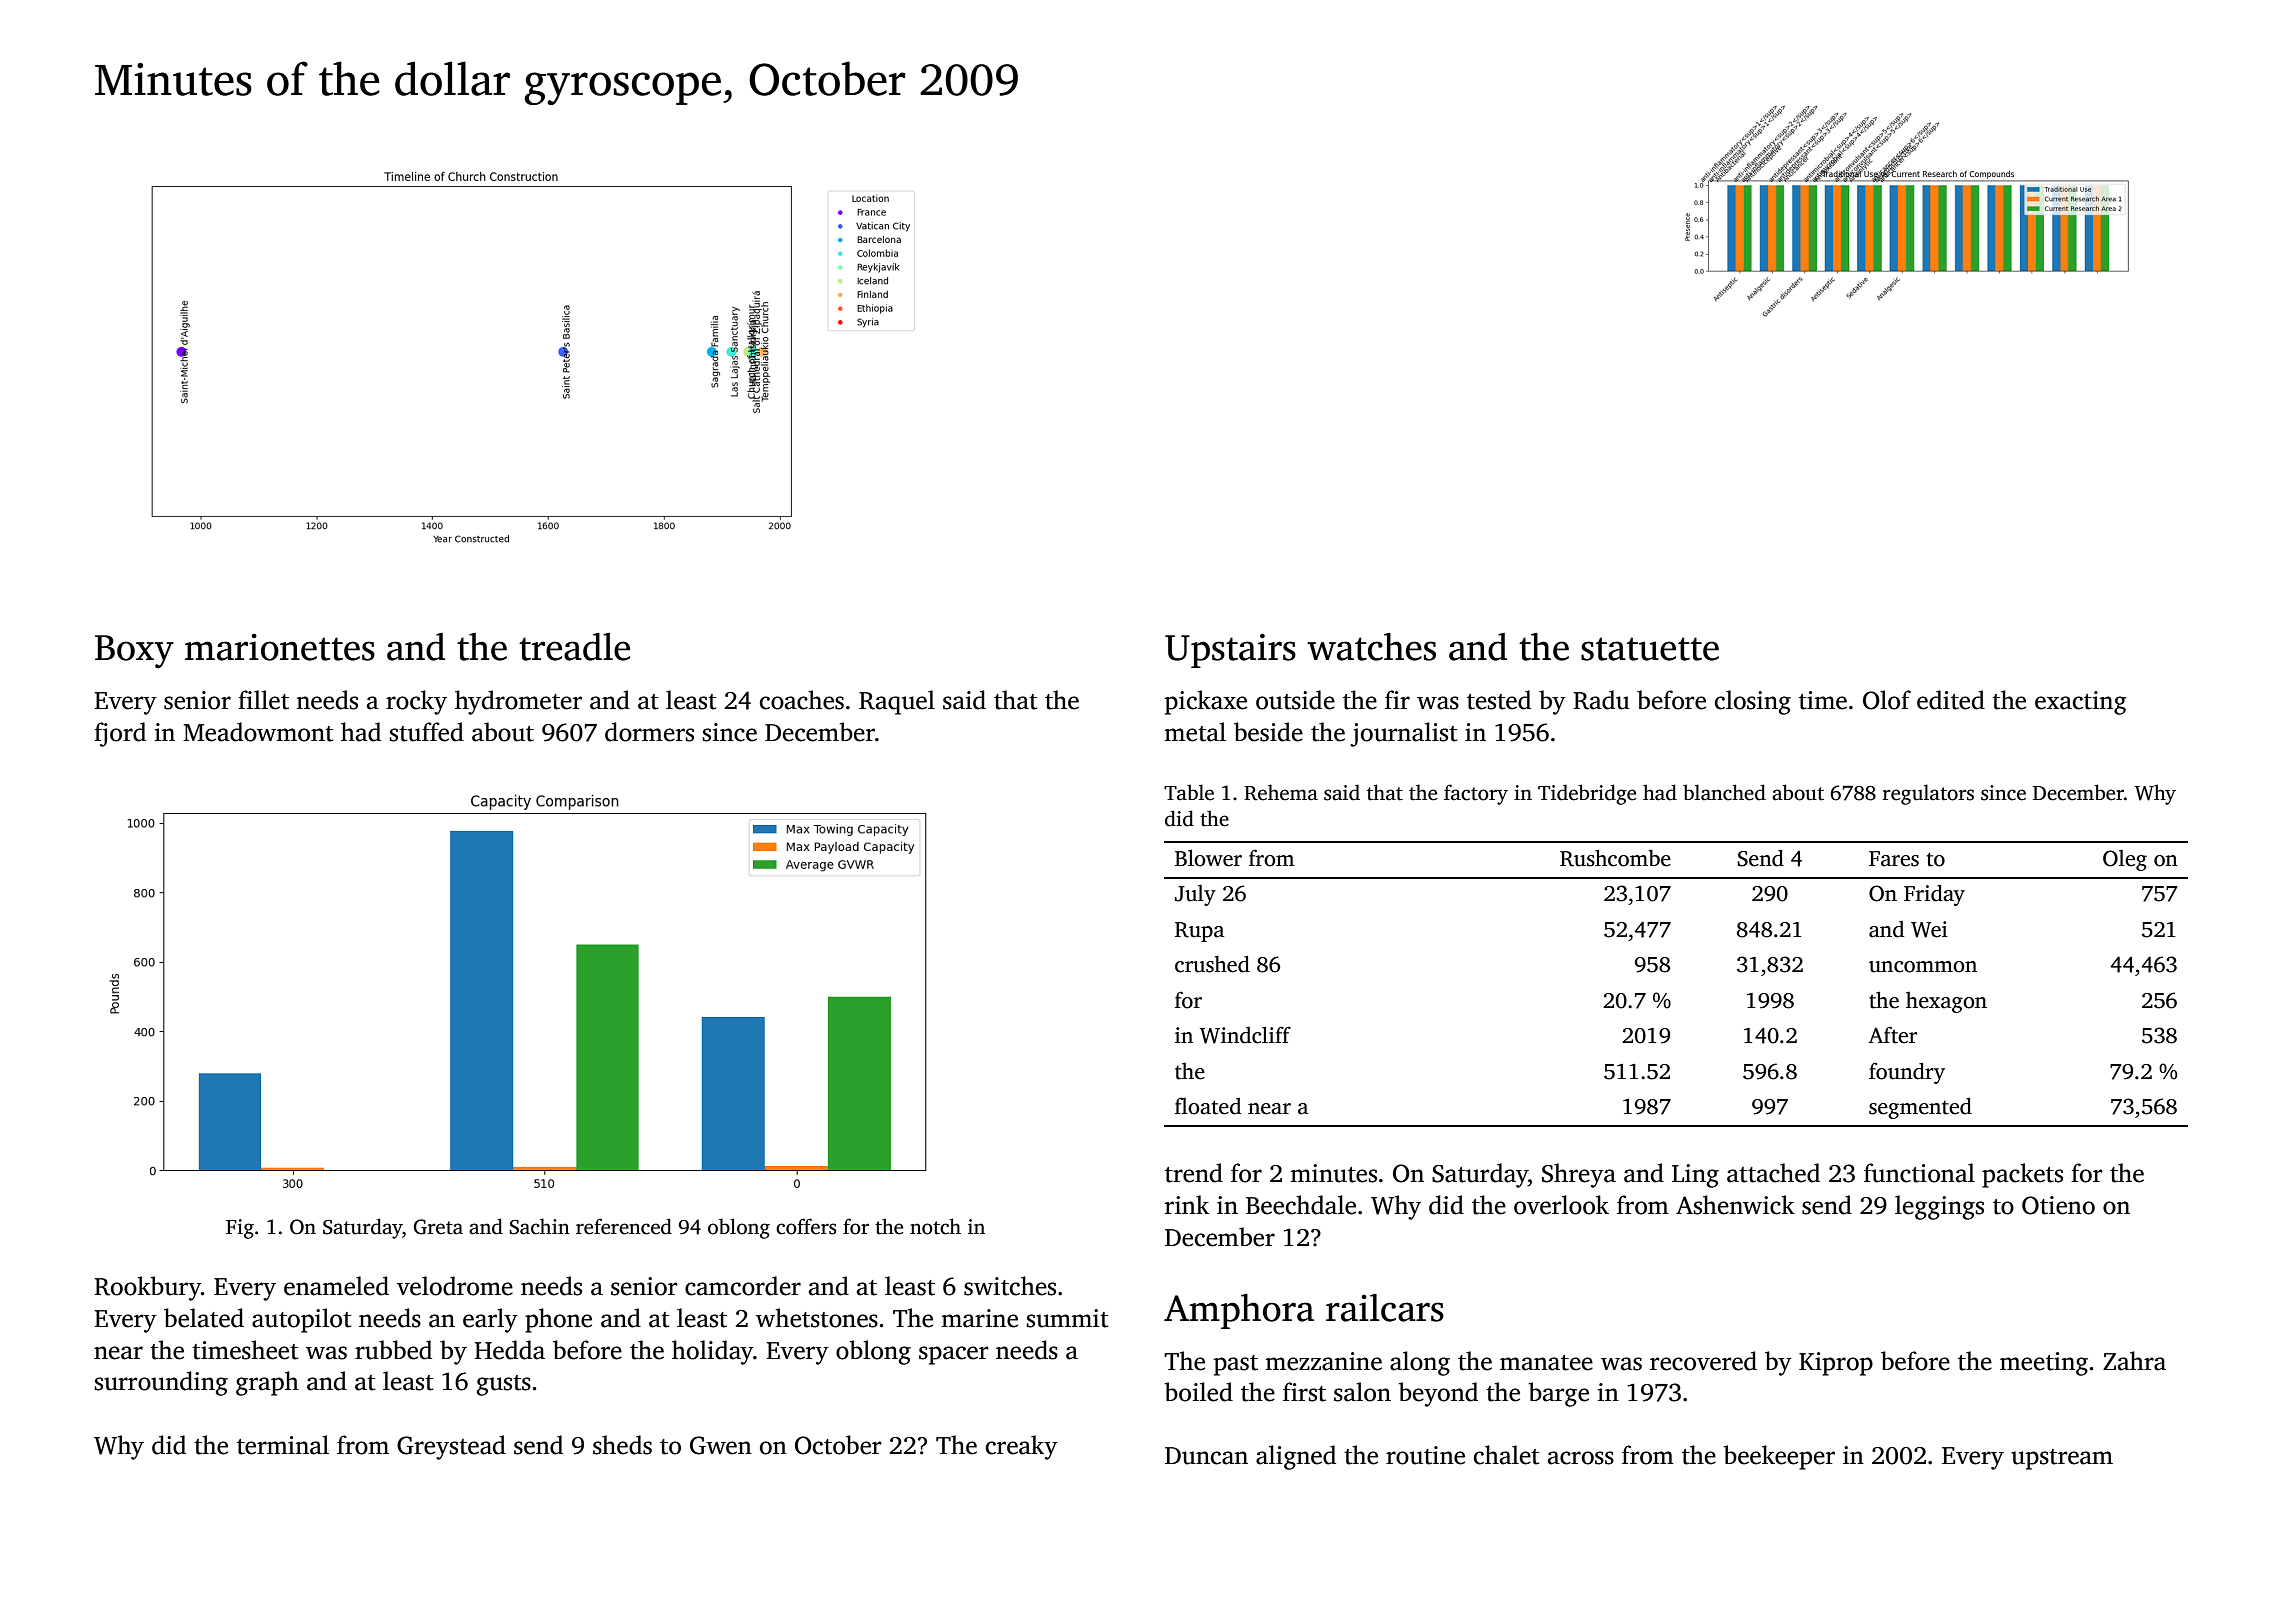  I want to click on metal, so click(1195, 732).
